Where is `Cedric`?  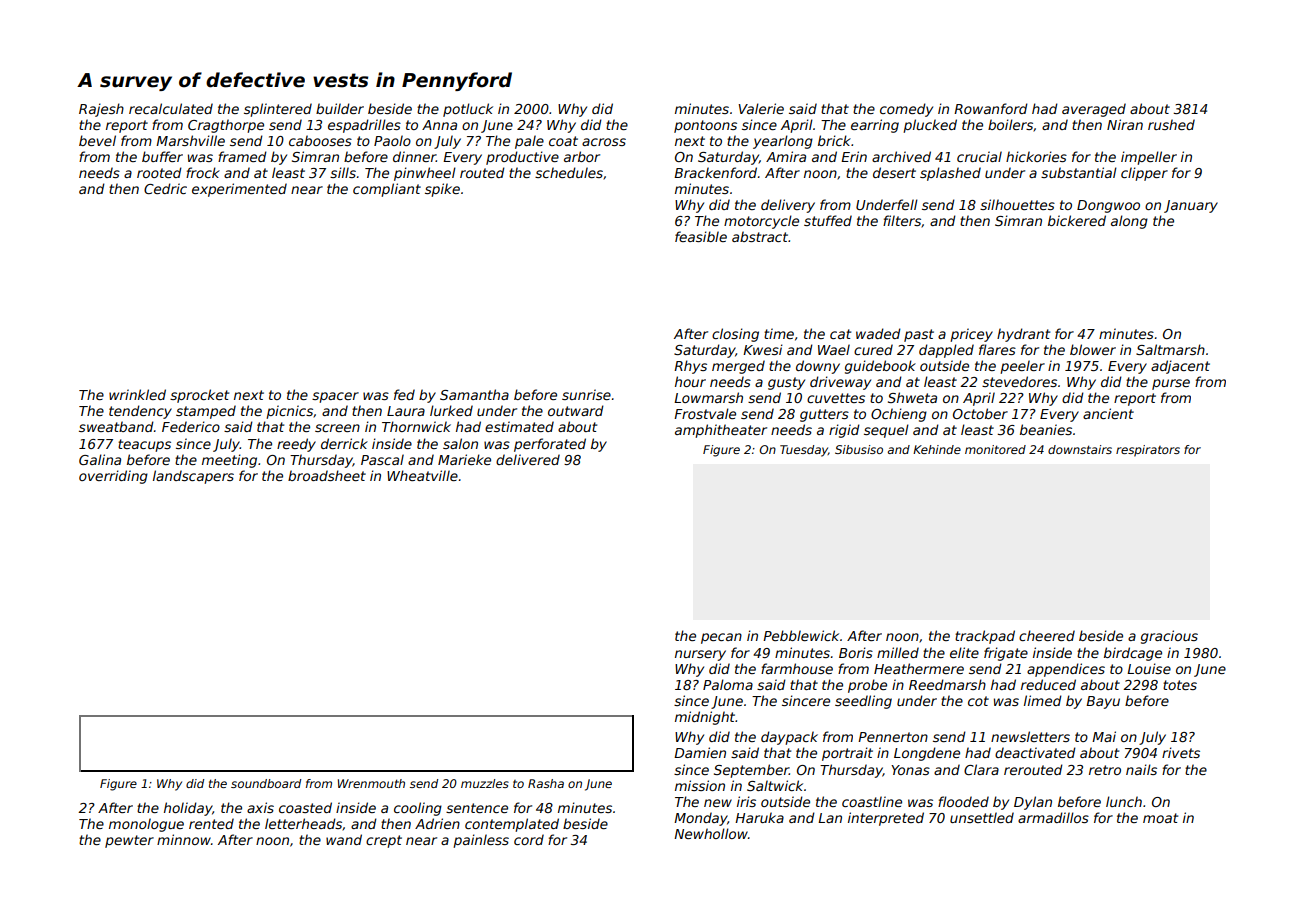
Cedric is located at coordinates (165, 188).
